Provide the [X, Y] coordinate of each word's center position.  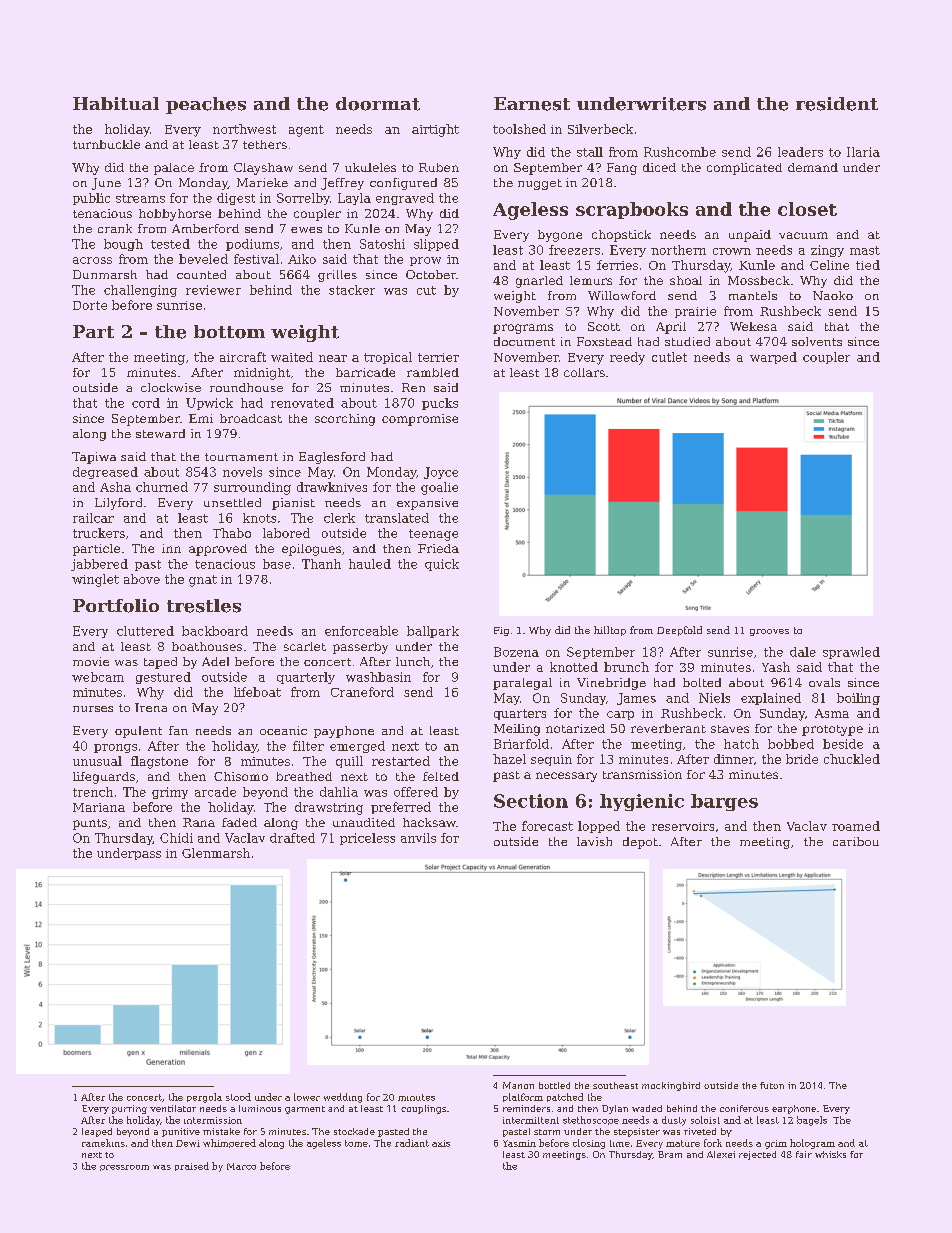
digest [236, 199]
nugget [540, 184]
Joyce [441, 473]
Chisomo [241, 776]
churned [162, 487]
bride [802, 759]
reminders [526, 1108]
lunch [413, 661]
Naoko [833, 295]
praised [192, 1166]
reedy [627, 358]
